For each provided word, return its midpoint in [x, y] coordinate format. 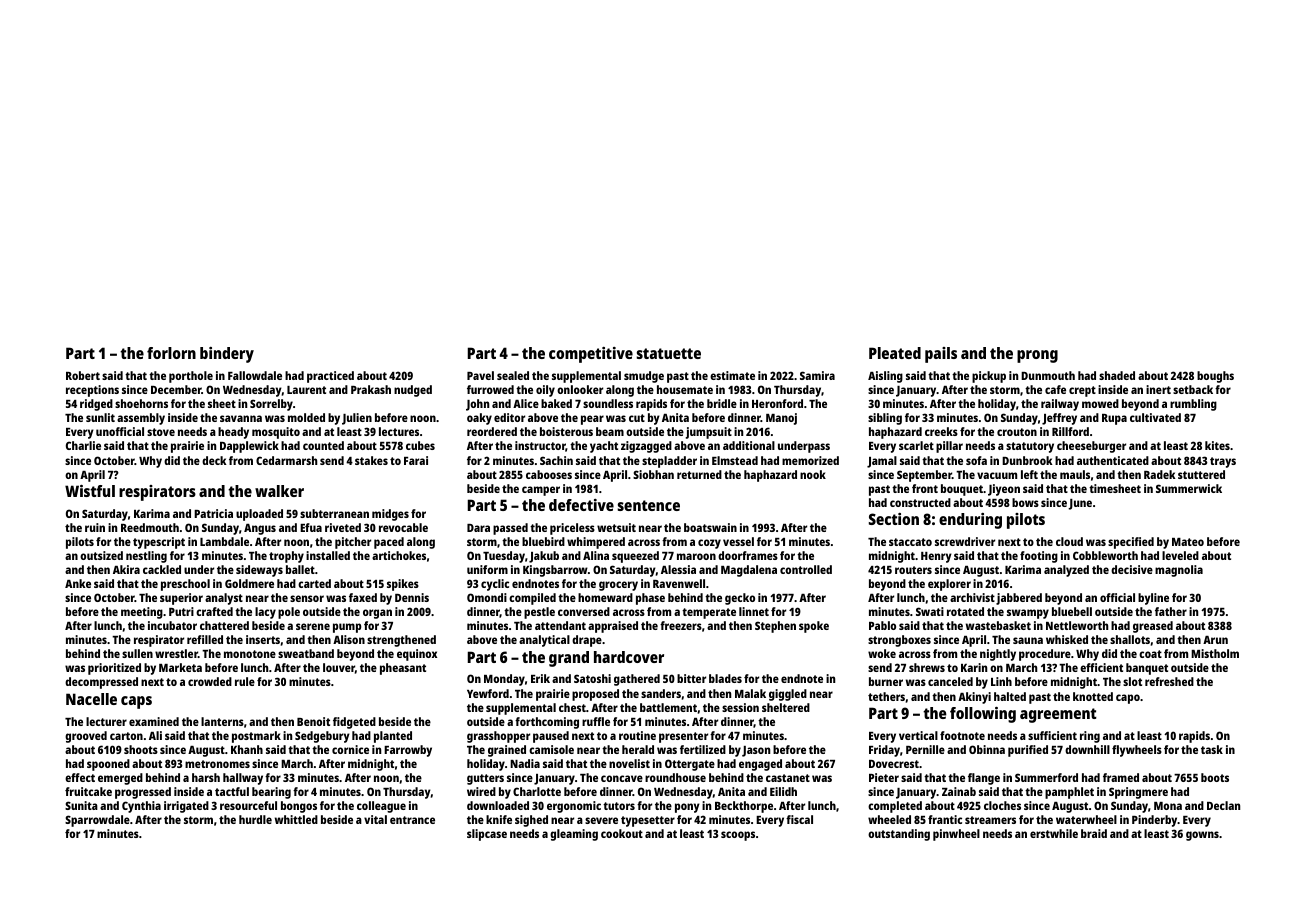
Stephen [775, 627]
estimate [732, 375]
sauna [1028, 640]
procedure [1045, 655]
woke [882, 653]
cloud [1069, 541]
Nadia [525, 763]
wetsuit [616, 527]
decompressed [101, 683]
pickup [989, 377]
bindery [227, 355]
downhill [1087, 749]
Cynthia [141, 807]
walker [279, 491]
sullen [137, 653]
